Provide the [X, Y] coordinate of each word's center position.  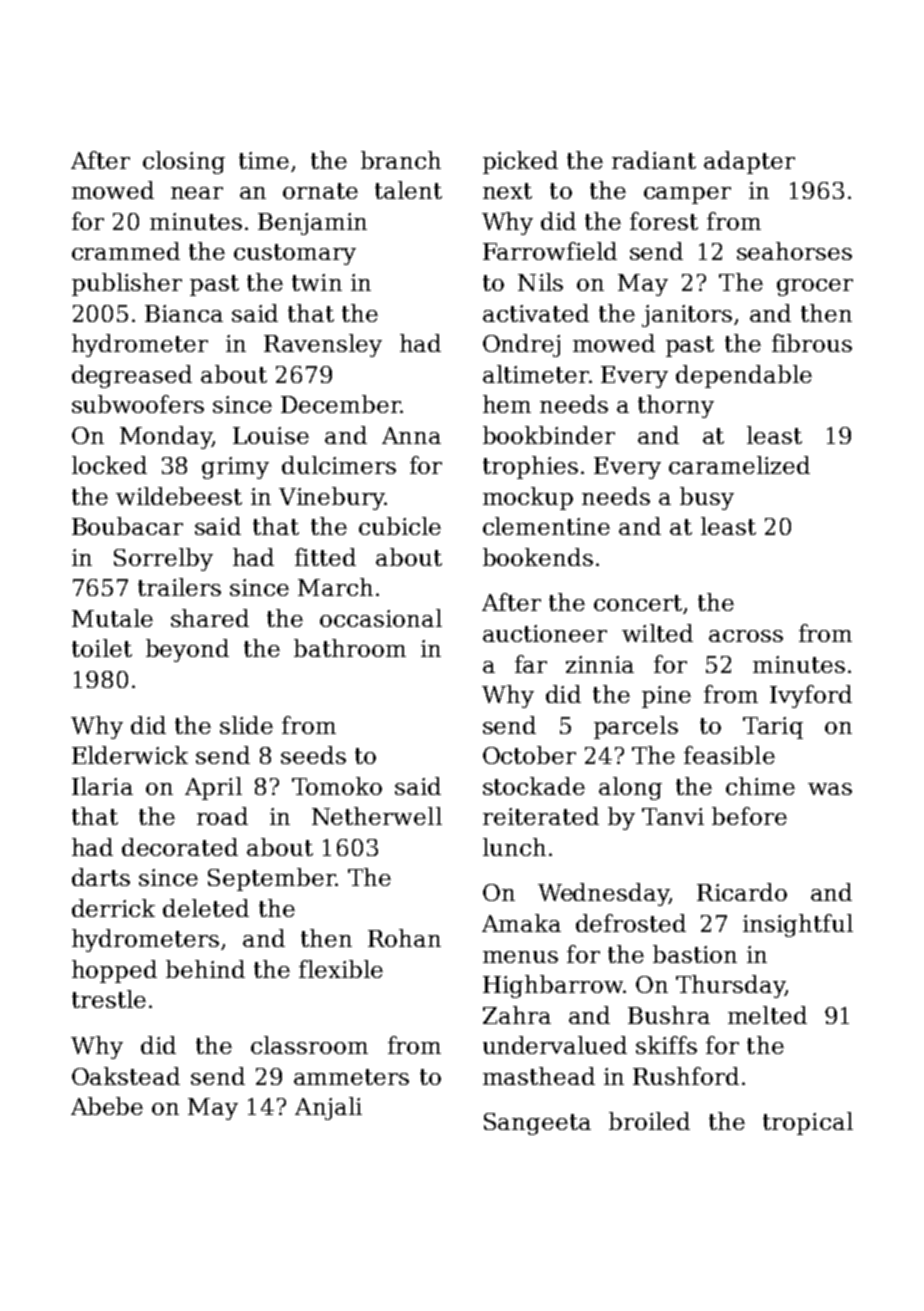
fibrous [812, 343]
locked [109, 465]
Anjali [328, 1108]
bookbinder [549, 435]
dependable [744, 376]
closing [184, 162]
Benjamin [312, 224]
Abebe [107, 1106]
